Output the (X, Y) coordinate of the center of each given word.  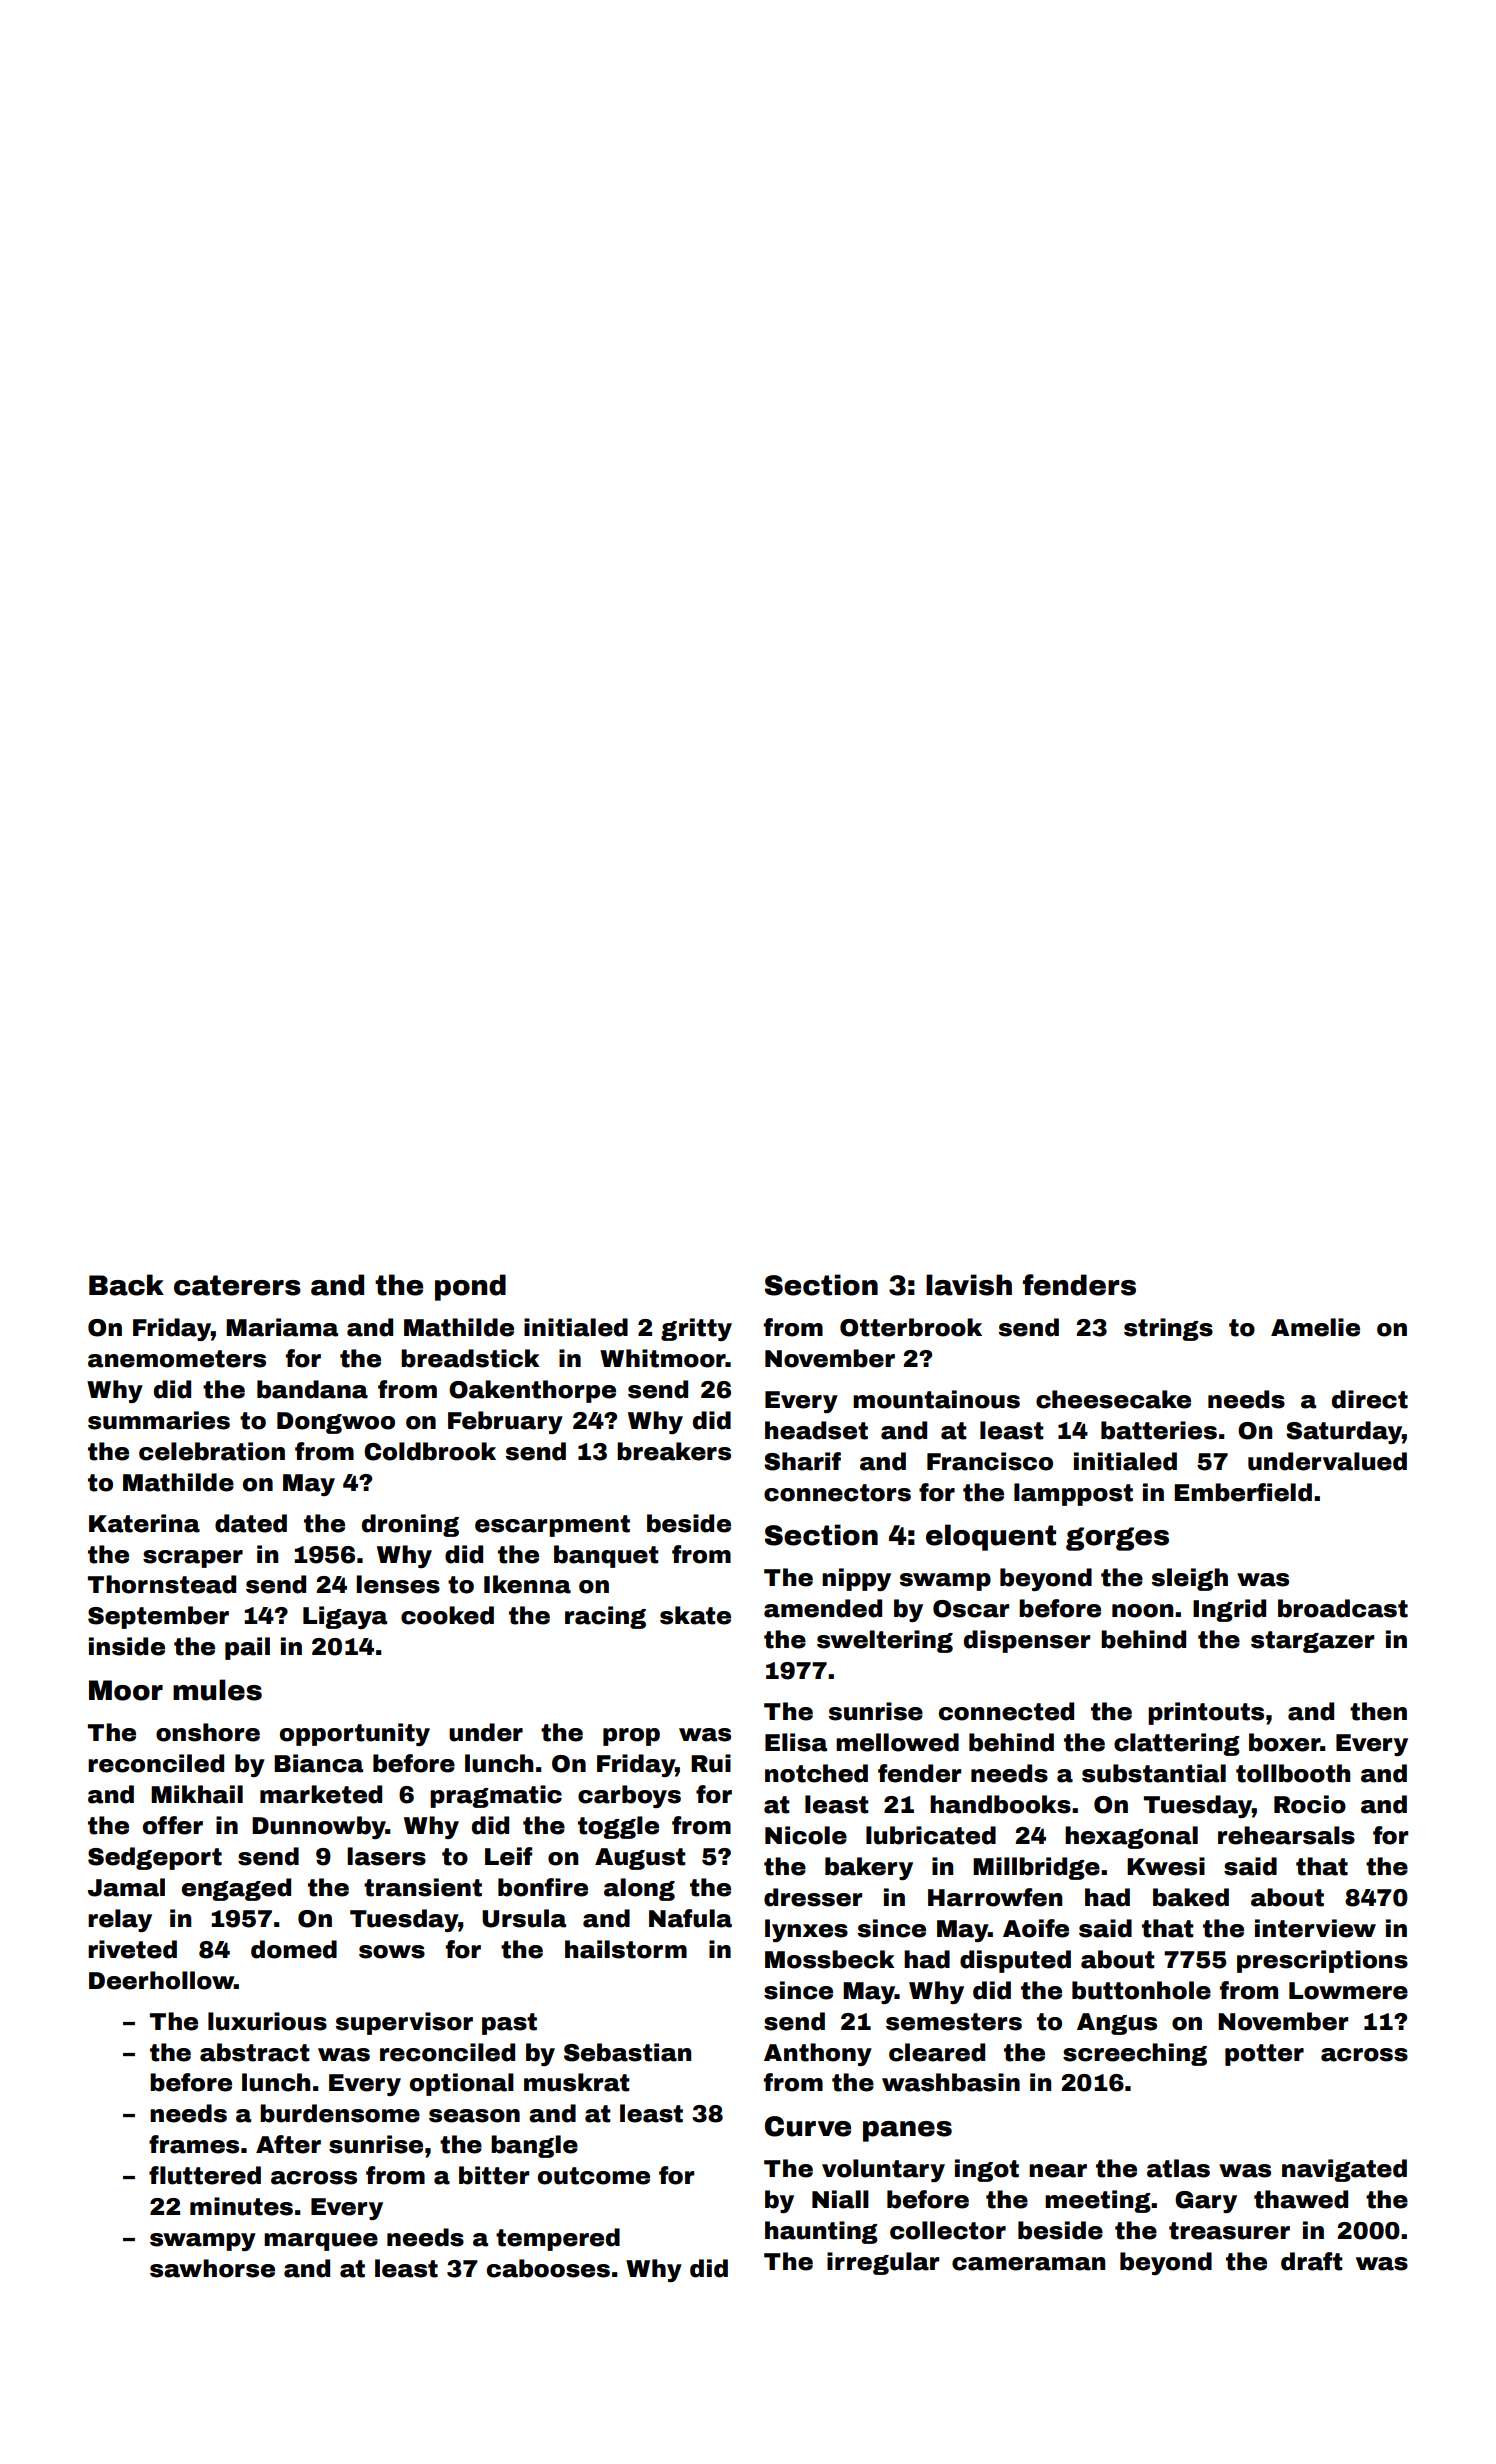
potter (1264, 2055)
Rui (711, 1763)
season (474, 2116)
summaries (159, 1420)
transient (423, 1887)
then (1378, 1711)
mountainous (936, 1399)
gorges (1117, 1539)
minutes (241, 2206)
